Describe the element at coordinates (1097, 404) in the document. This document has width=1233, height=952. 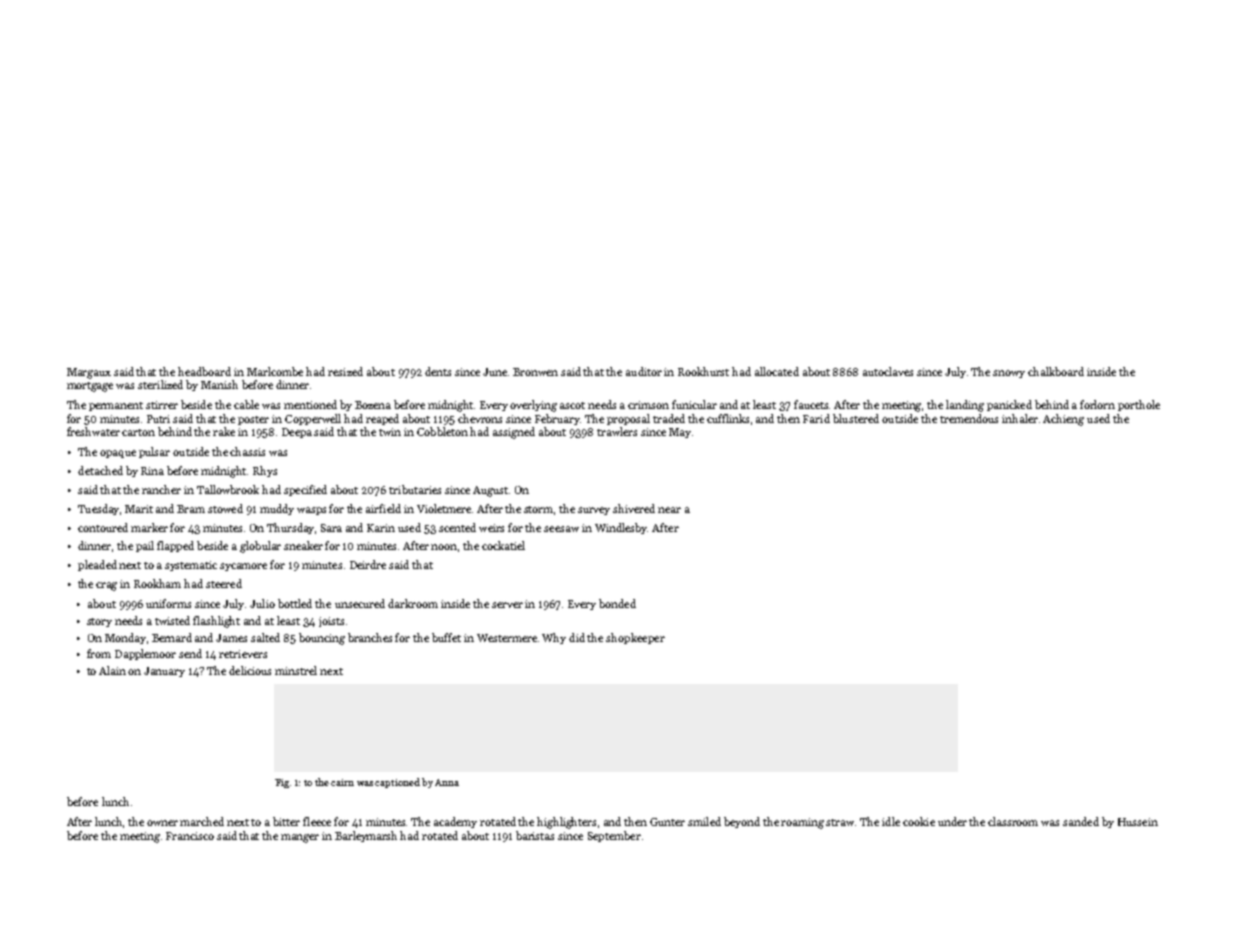
I see `forlorn` at that location.
